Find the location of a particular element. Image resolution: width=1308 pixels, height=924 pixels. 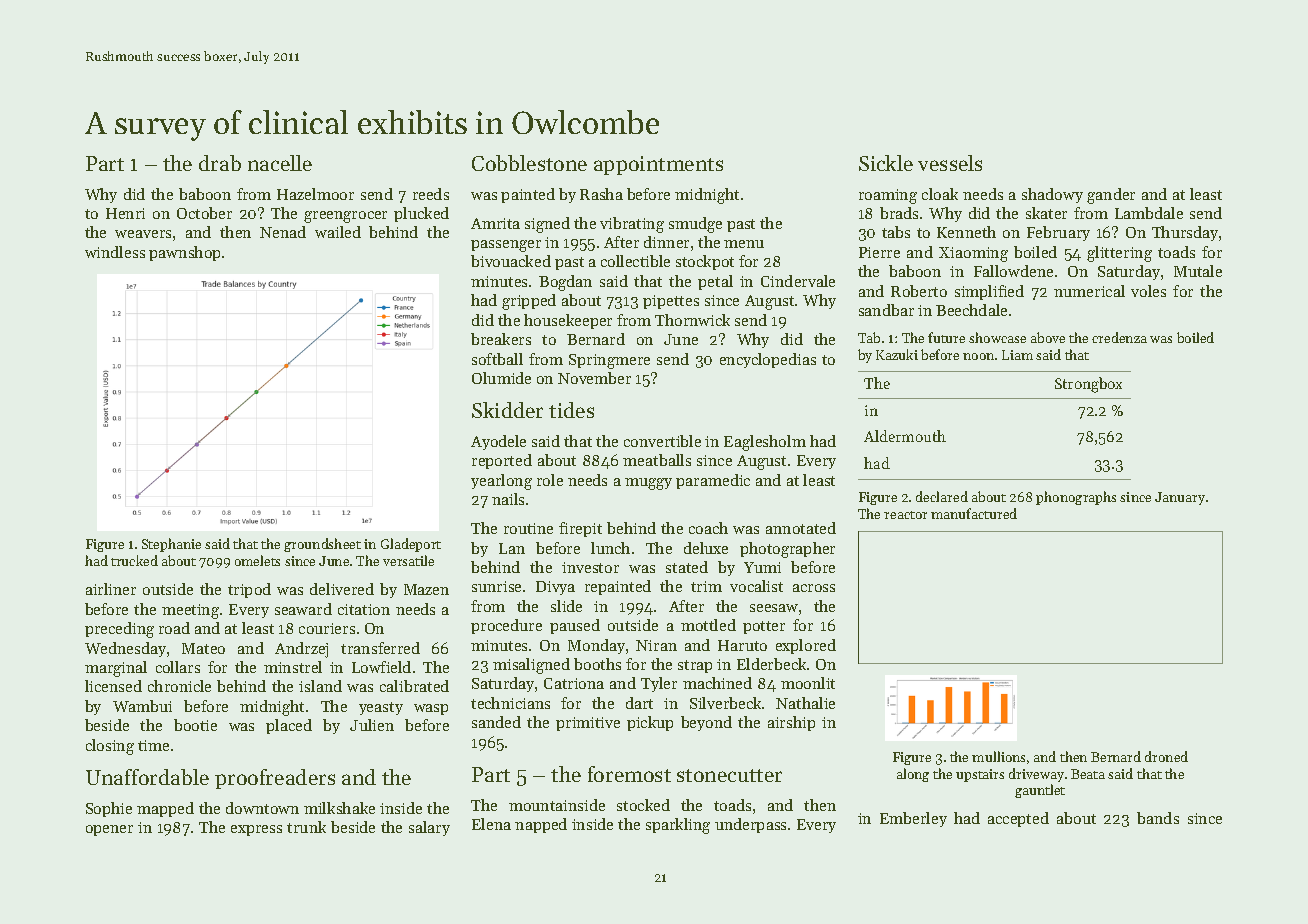

gander is located at coordinates (1111, 196).
